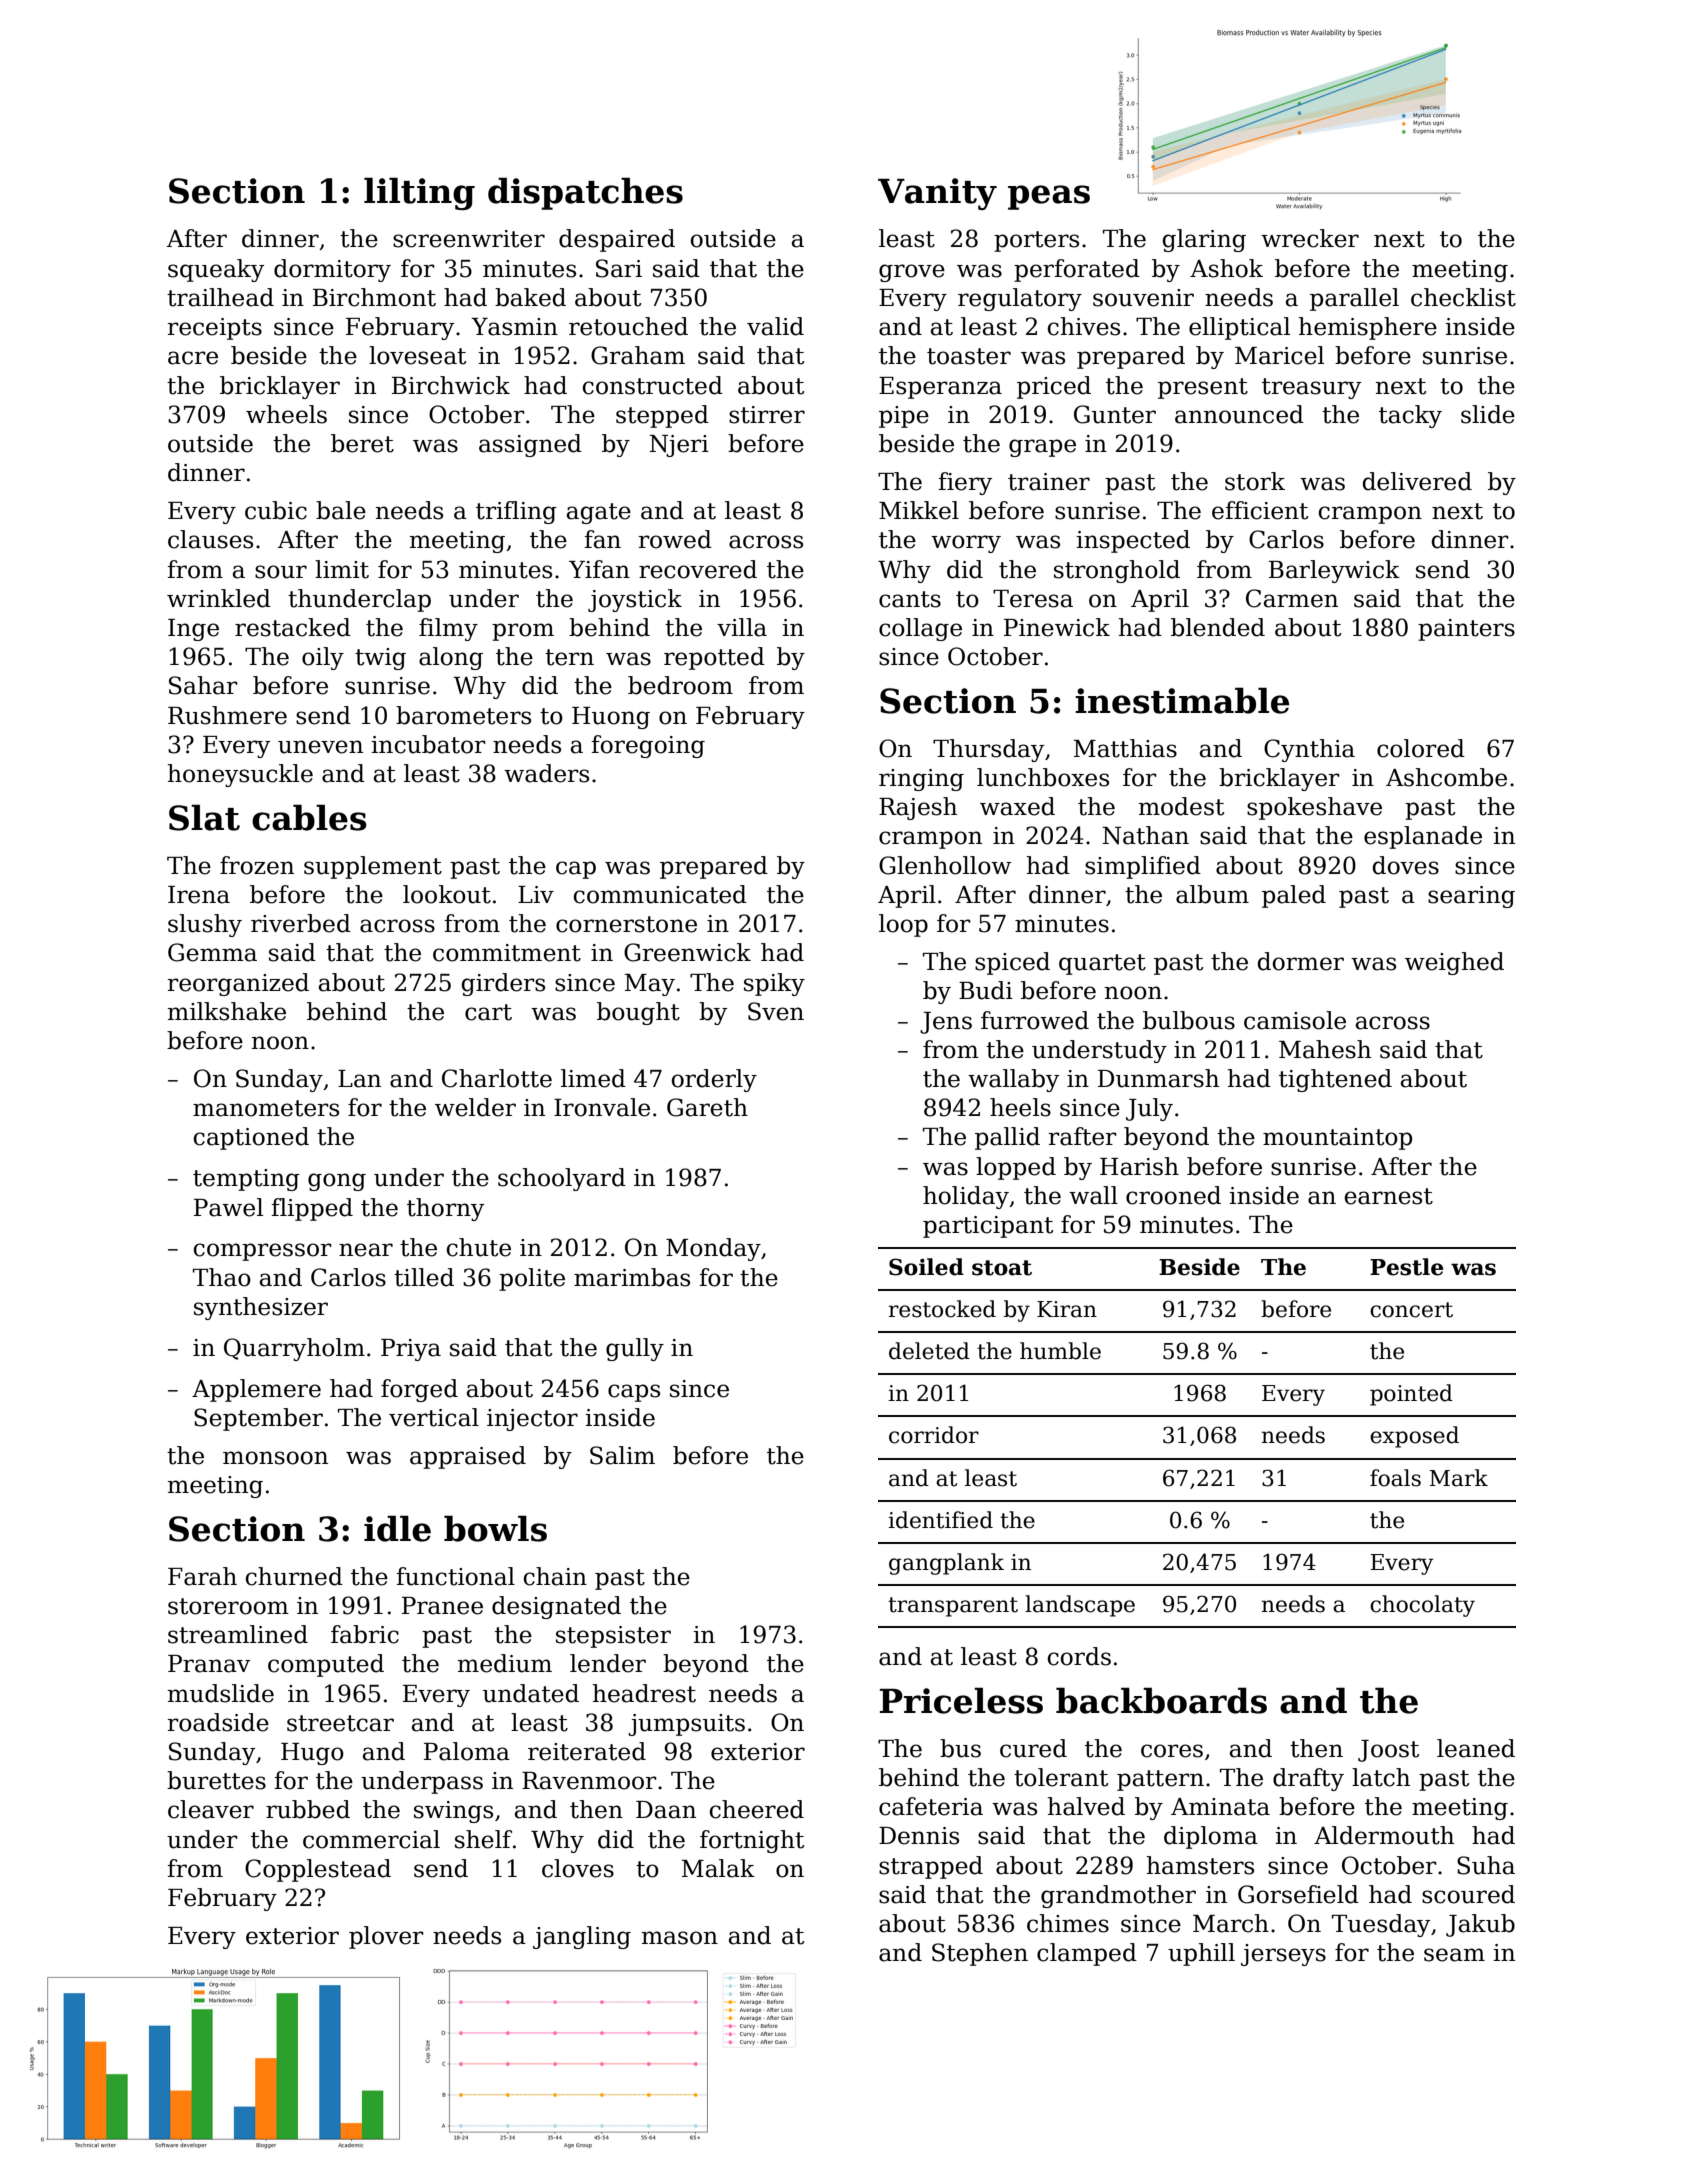 This screenshot has height=2178, width=1683. I want to click on Ashcombe, so click(1446, 777).
